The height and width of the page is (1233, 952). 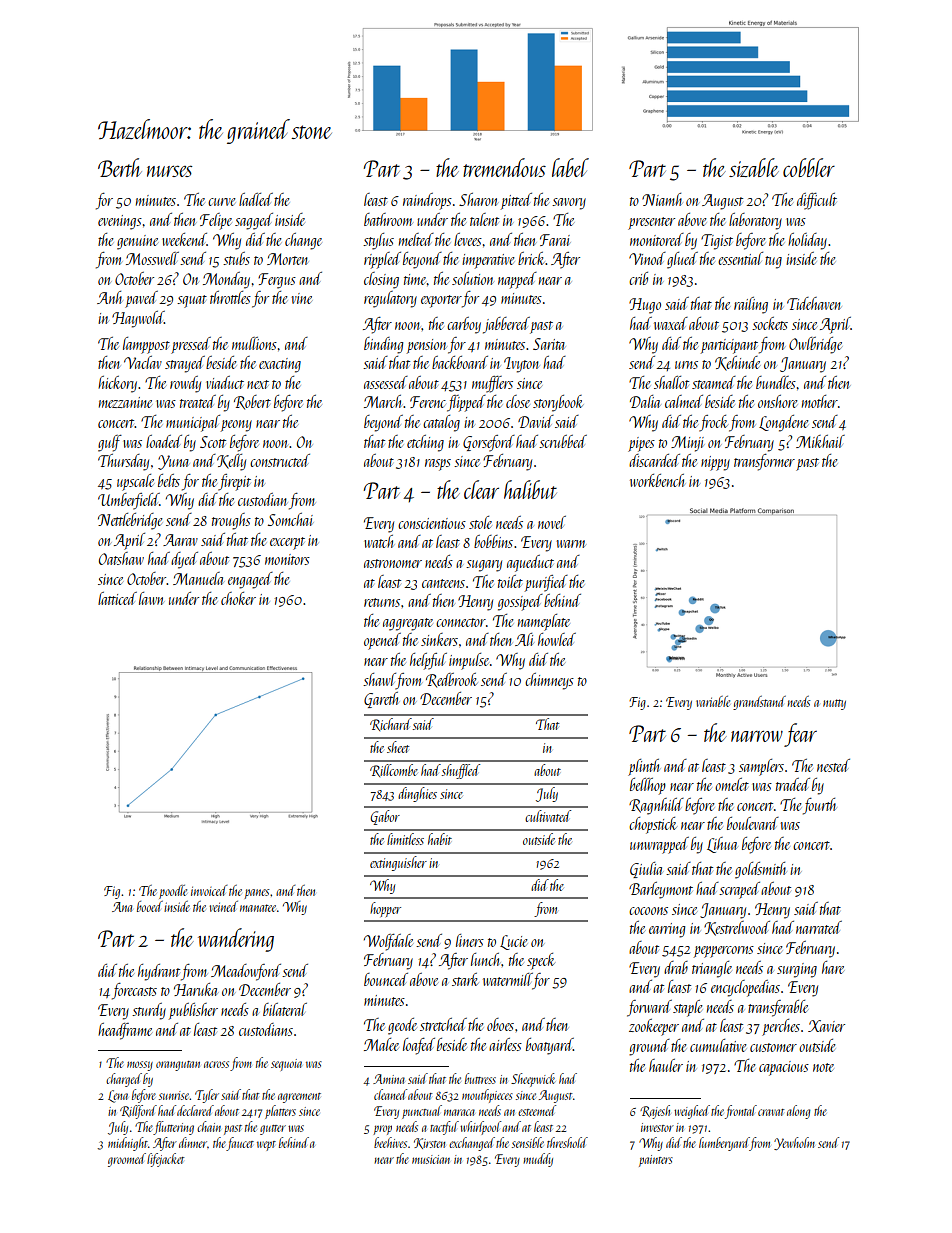 I want to click on Niamh, so click(x=662, y=199).
